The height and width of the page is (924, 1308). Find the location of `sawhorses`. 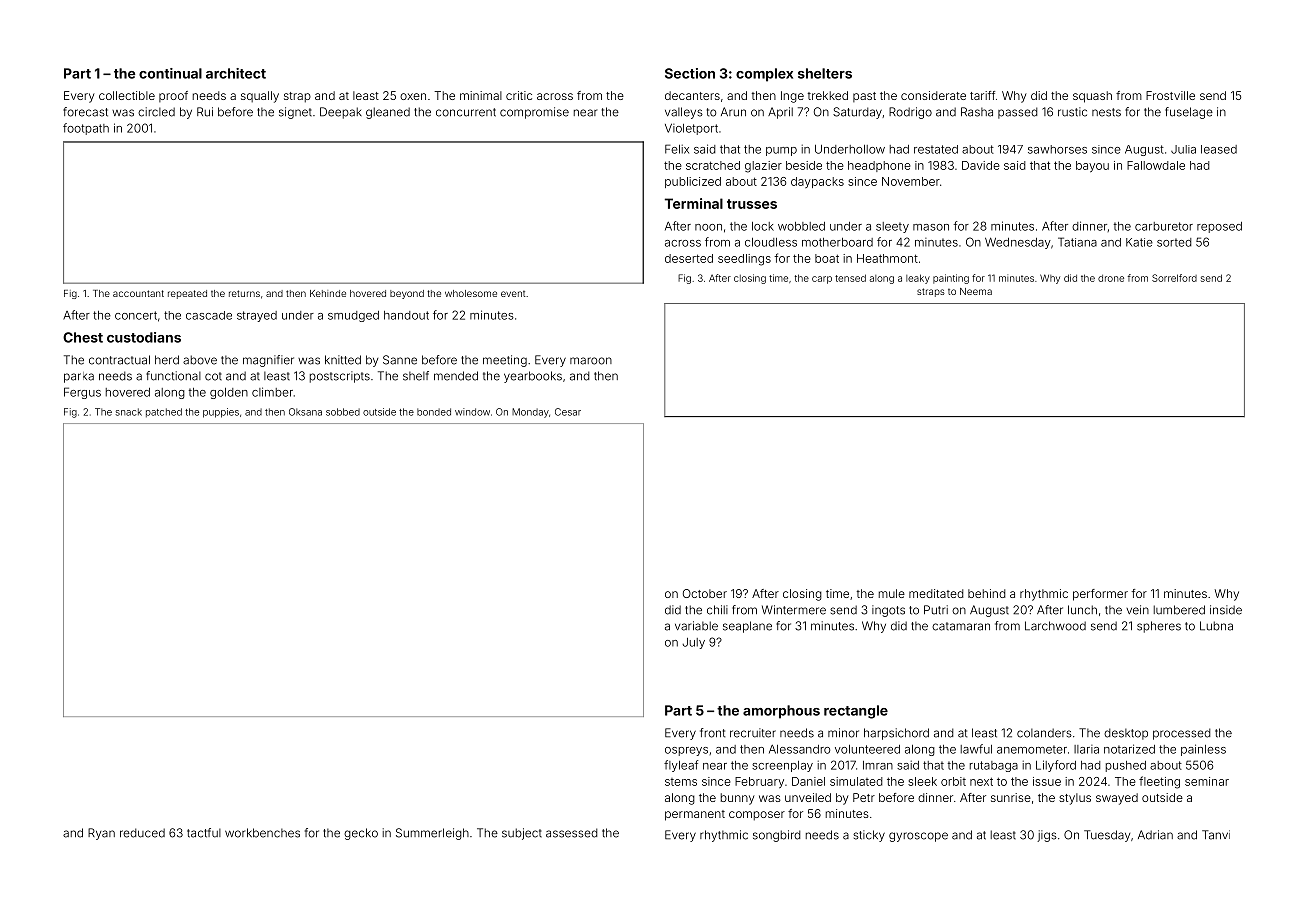

sawhorses is located at coordinates (1057, 149).
